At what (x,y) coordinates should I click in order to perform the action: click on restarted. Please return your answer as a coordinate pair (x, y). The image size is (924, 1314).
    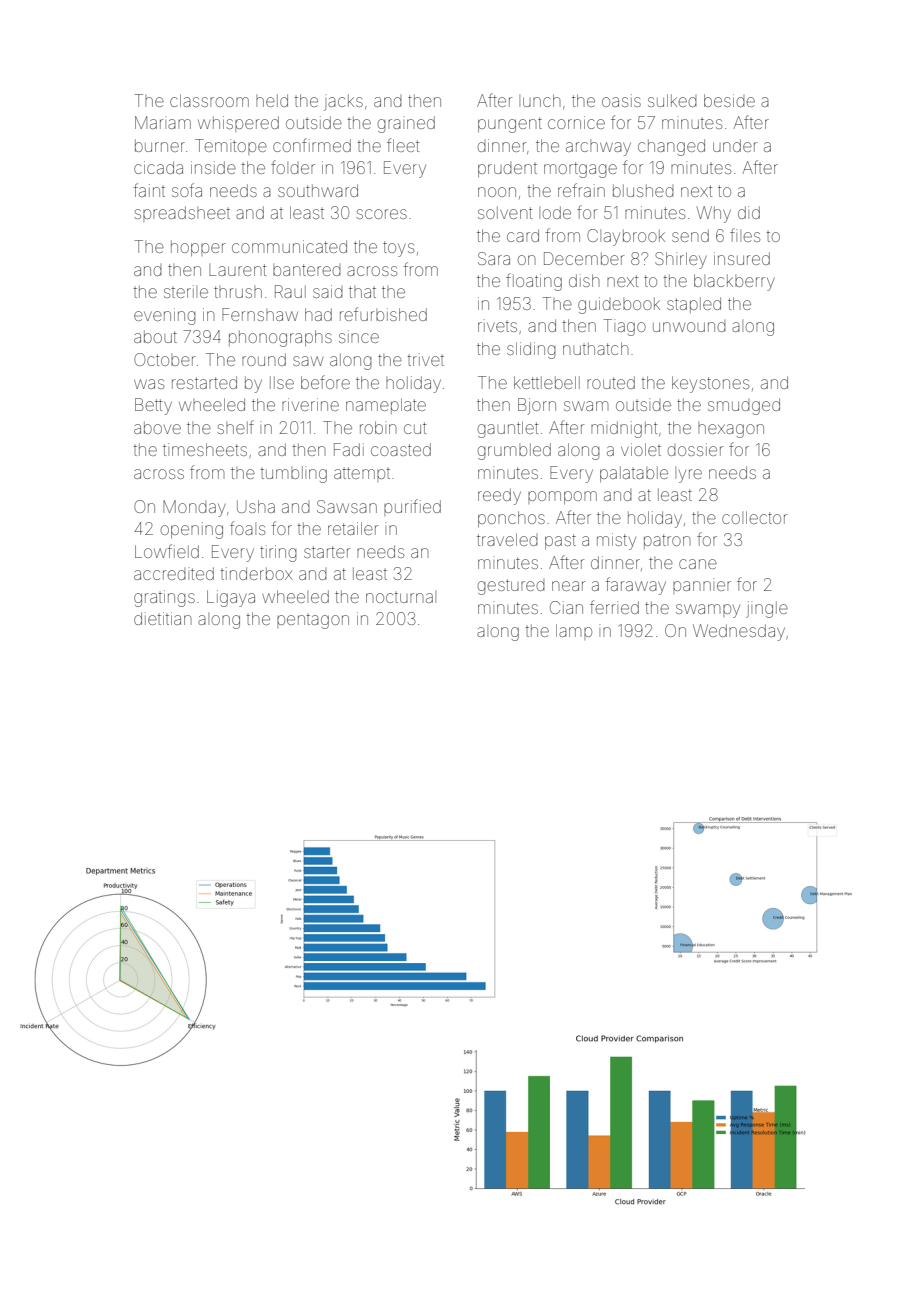
    Looking at the image, I should click on (204, 382).
